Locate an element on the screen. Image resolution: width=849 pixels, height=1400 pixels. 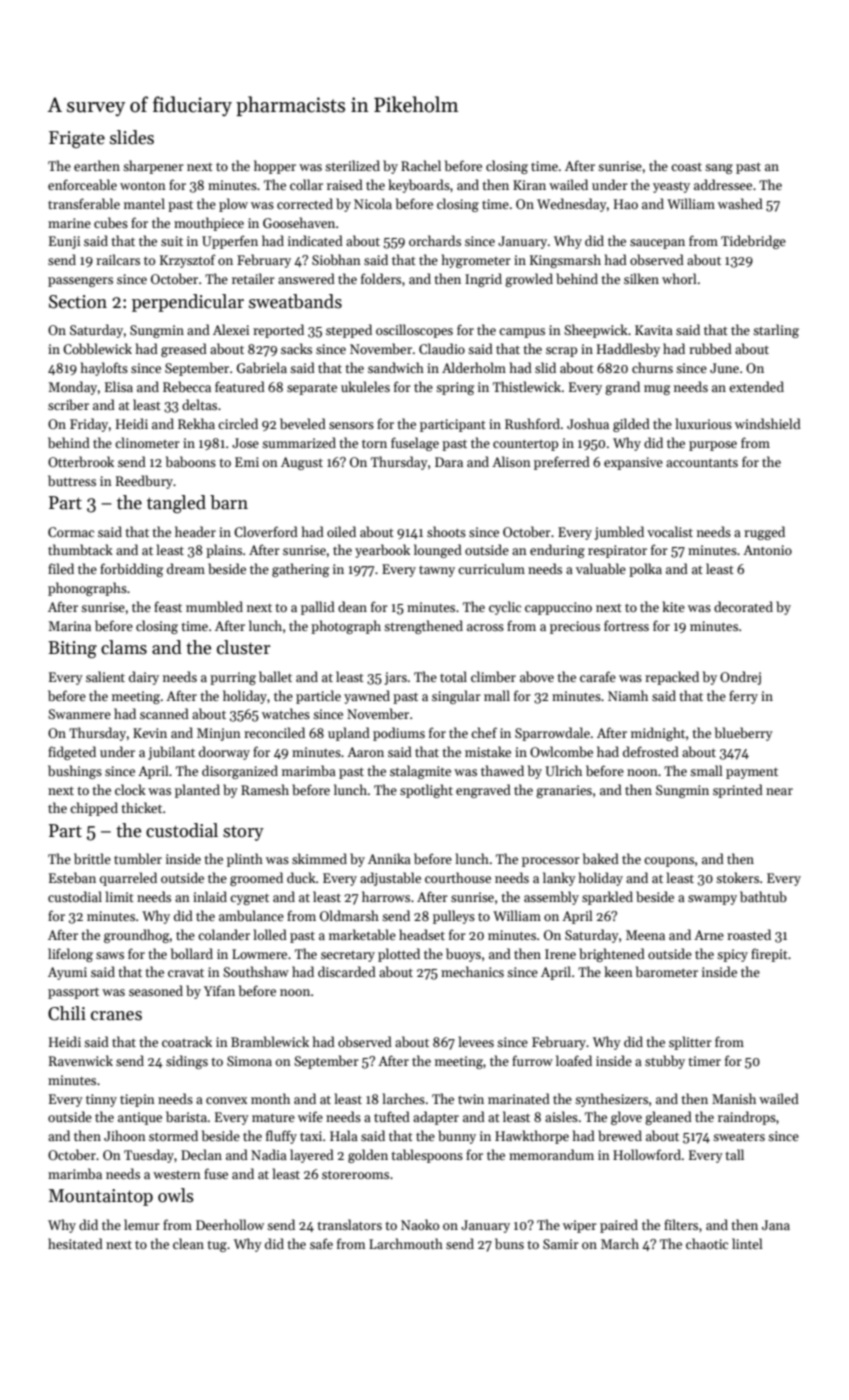
separate is located at coordinates (312, 389).
